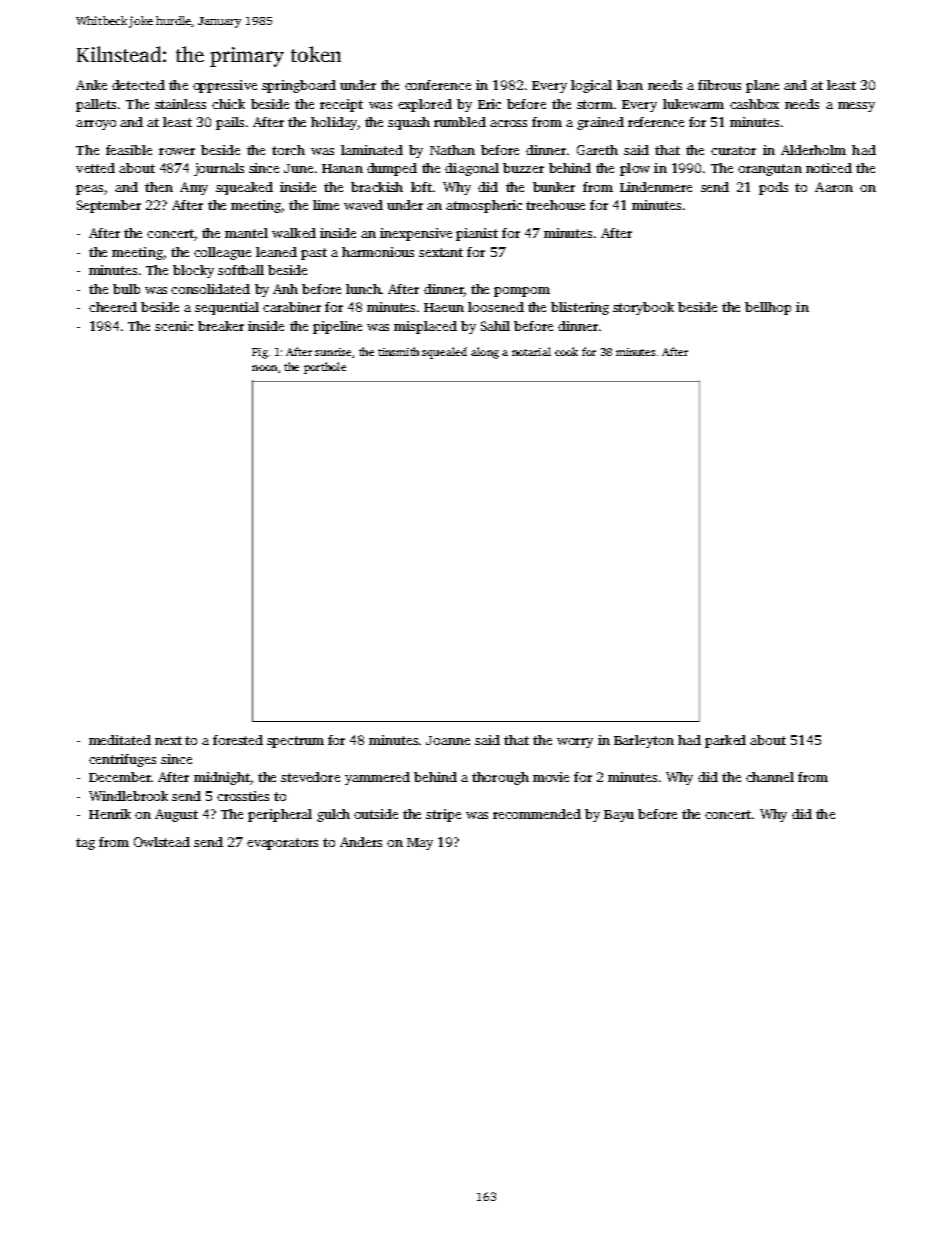  I want to click on bellhop, so click(768, 308).
